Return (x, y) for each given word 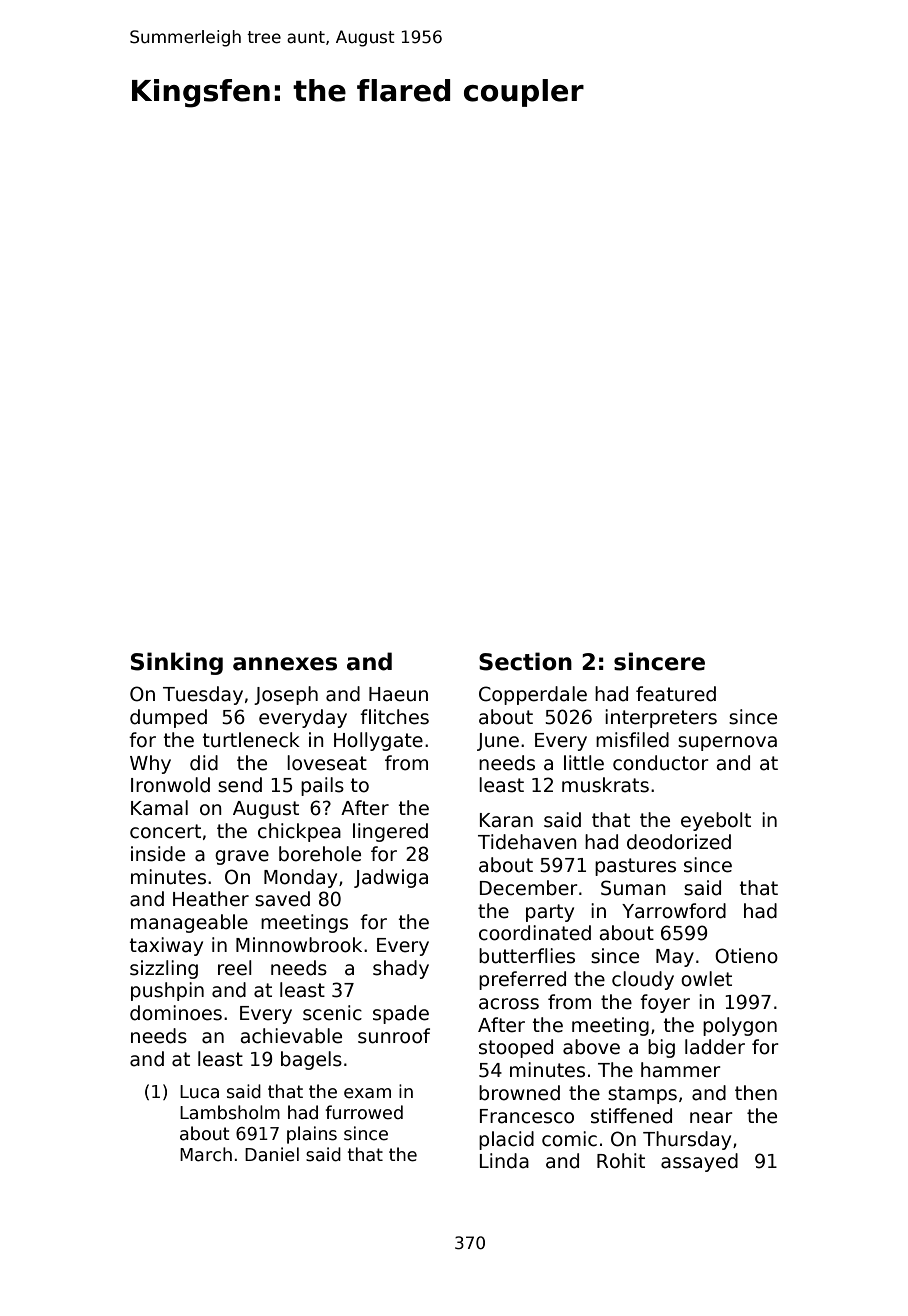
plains (312, 1135)
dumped (168, 718)
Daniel (272, 1154)
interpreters (661, 718)
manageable (189, 923)
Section (525, 661)
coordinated (535, 933)
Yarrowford (674, 911)
